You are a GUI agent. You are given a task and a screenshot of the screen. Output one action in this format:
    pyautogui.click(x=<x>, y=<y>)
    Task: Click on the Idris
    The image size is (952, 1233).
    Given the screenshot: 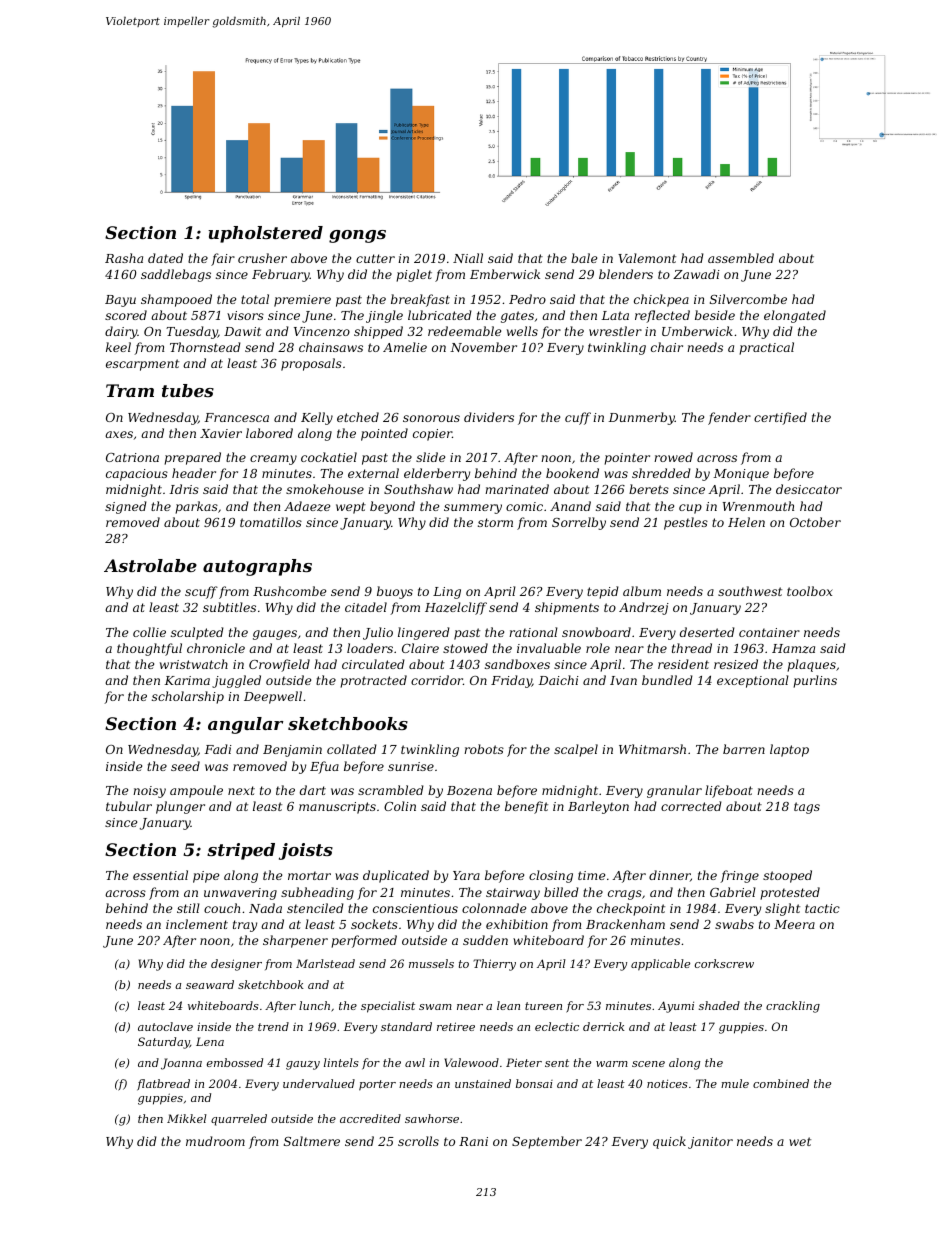 What is the action you would take?
    pyautogui.click(x=184, y=489)
